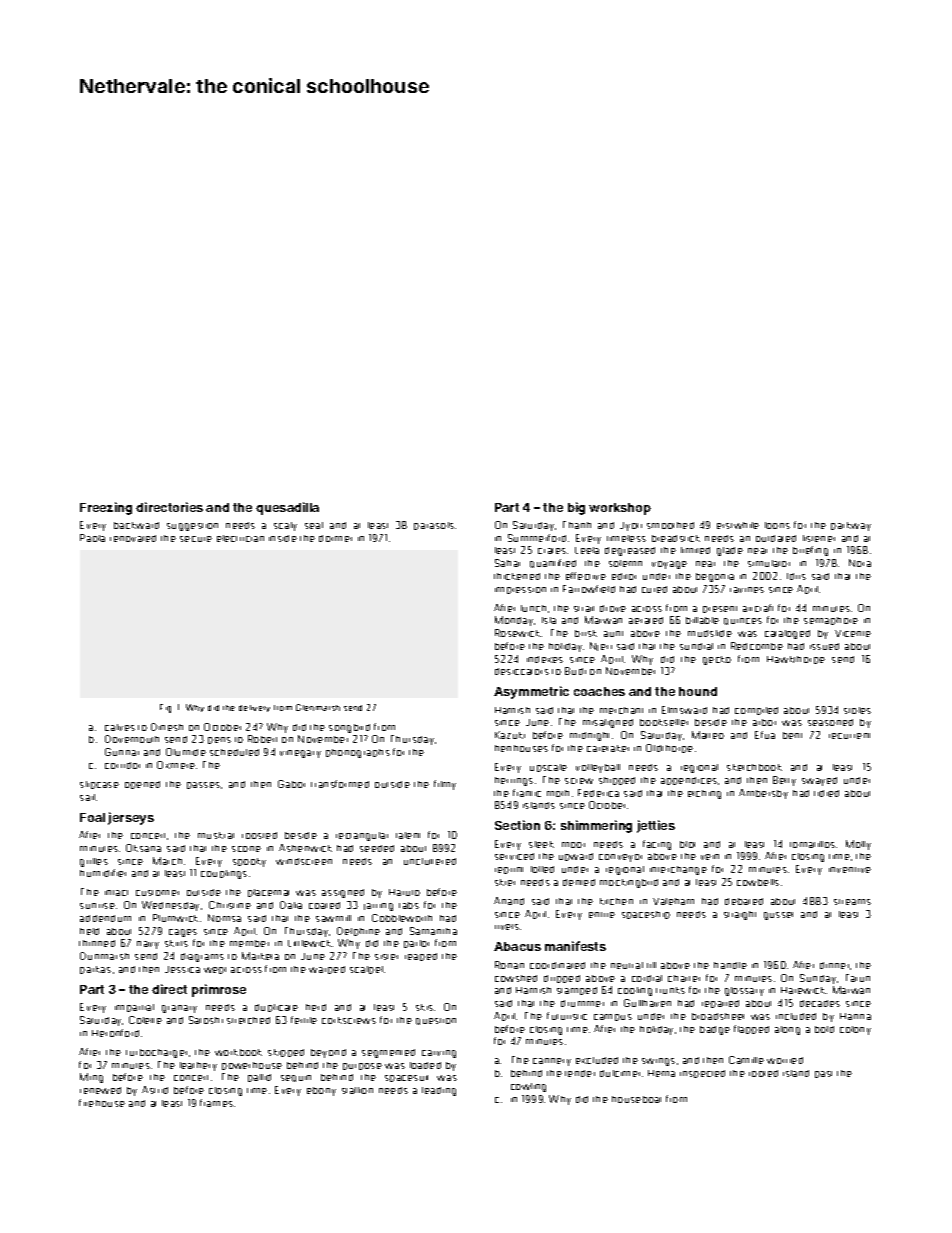  I want to click on sunrise, so click(97, 906).
